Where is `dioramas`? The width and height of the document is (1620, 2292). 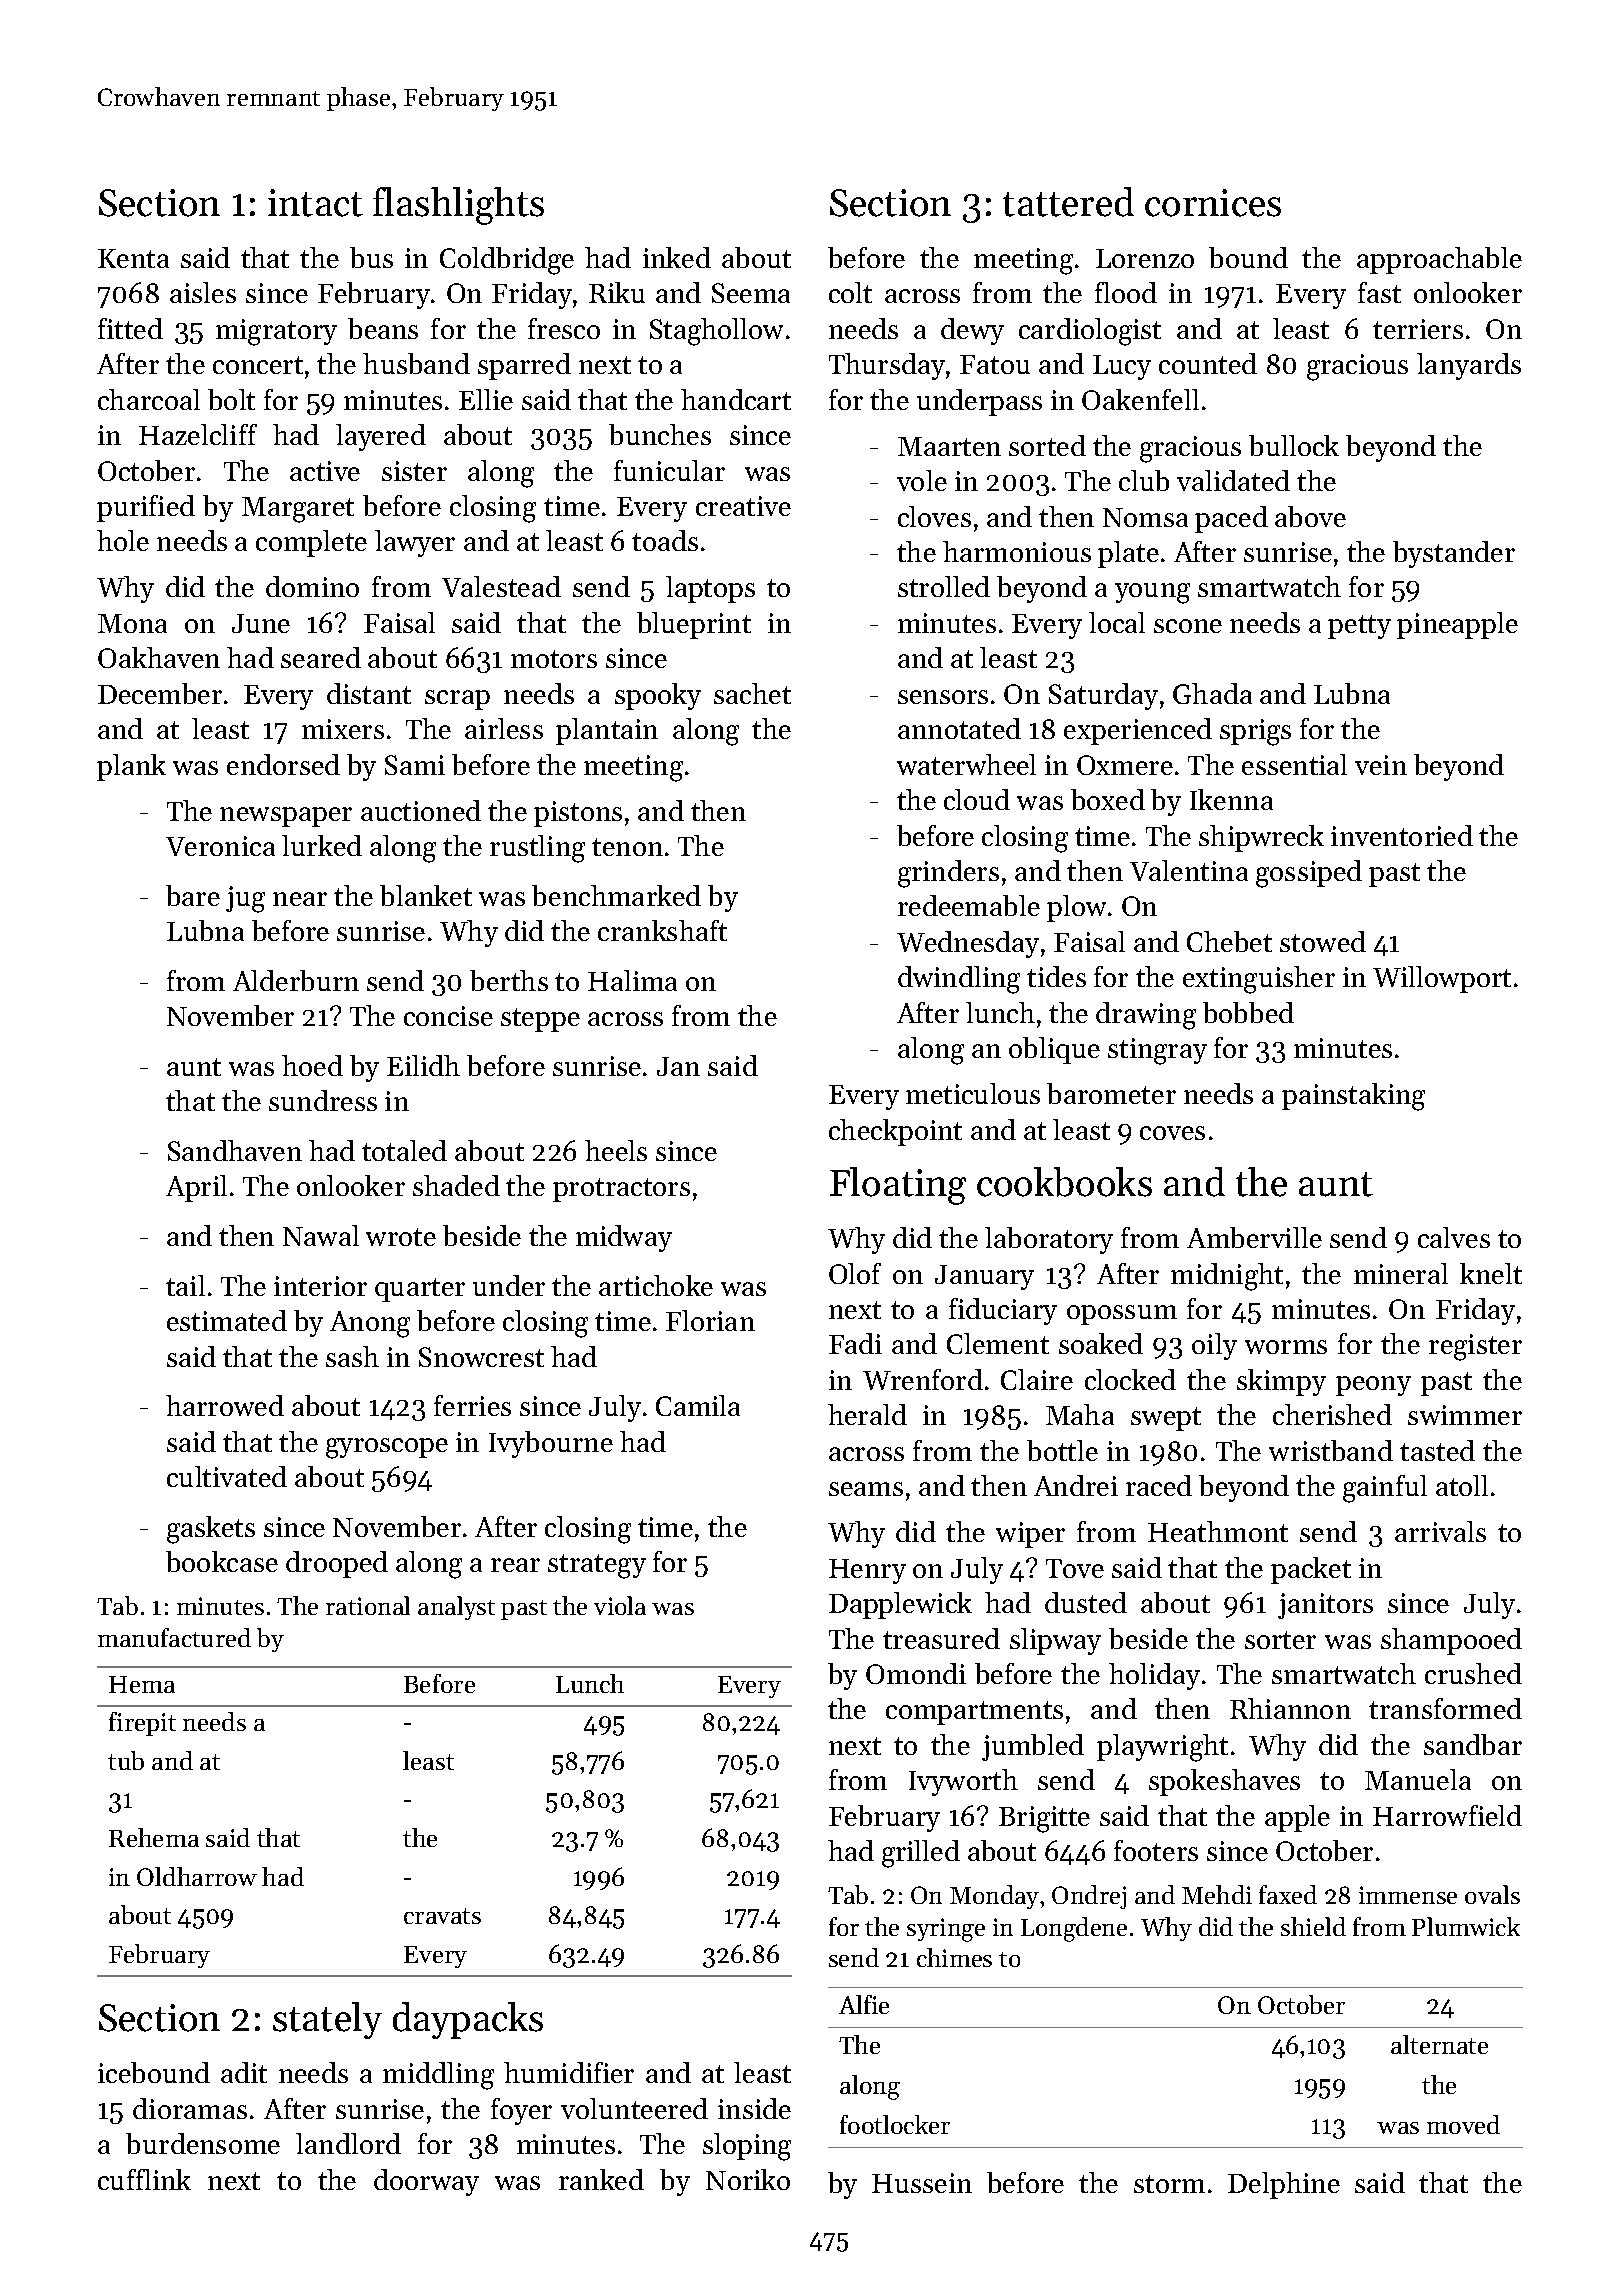
dioramas is located at coordinates (190, 2108).
